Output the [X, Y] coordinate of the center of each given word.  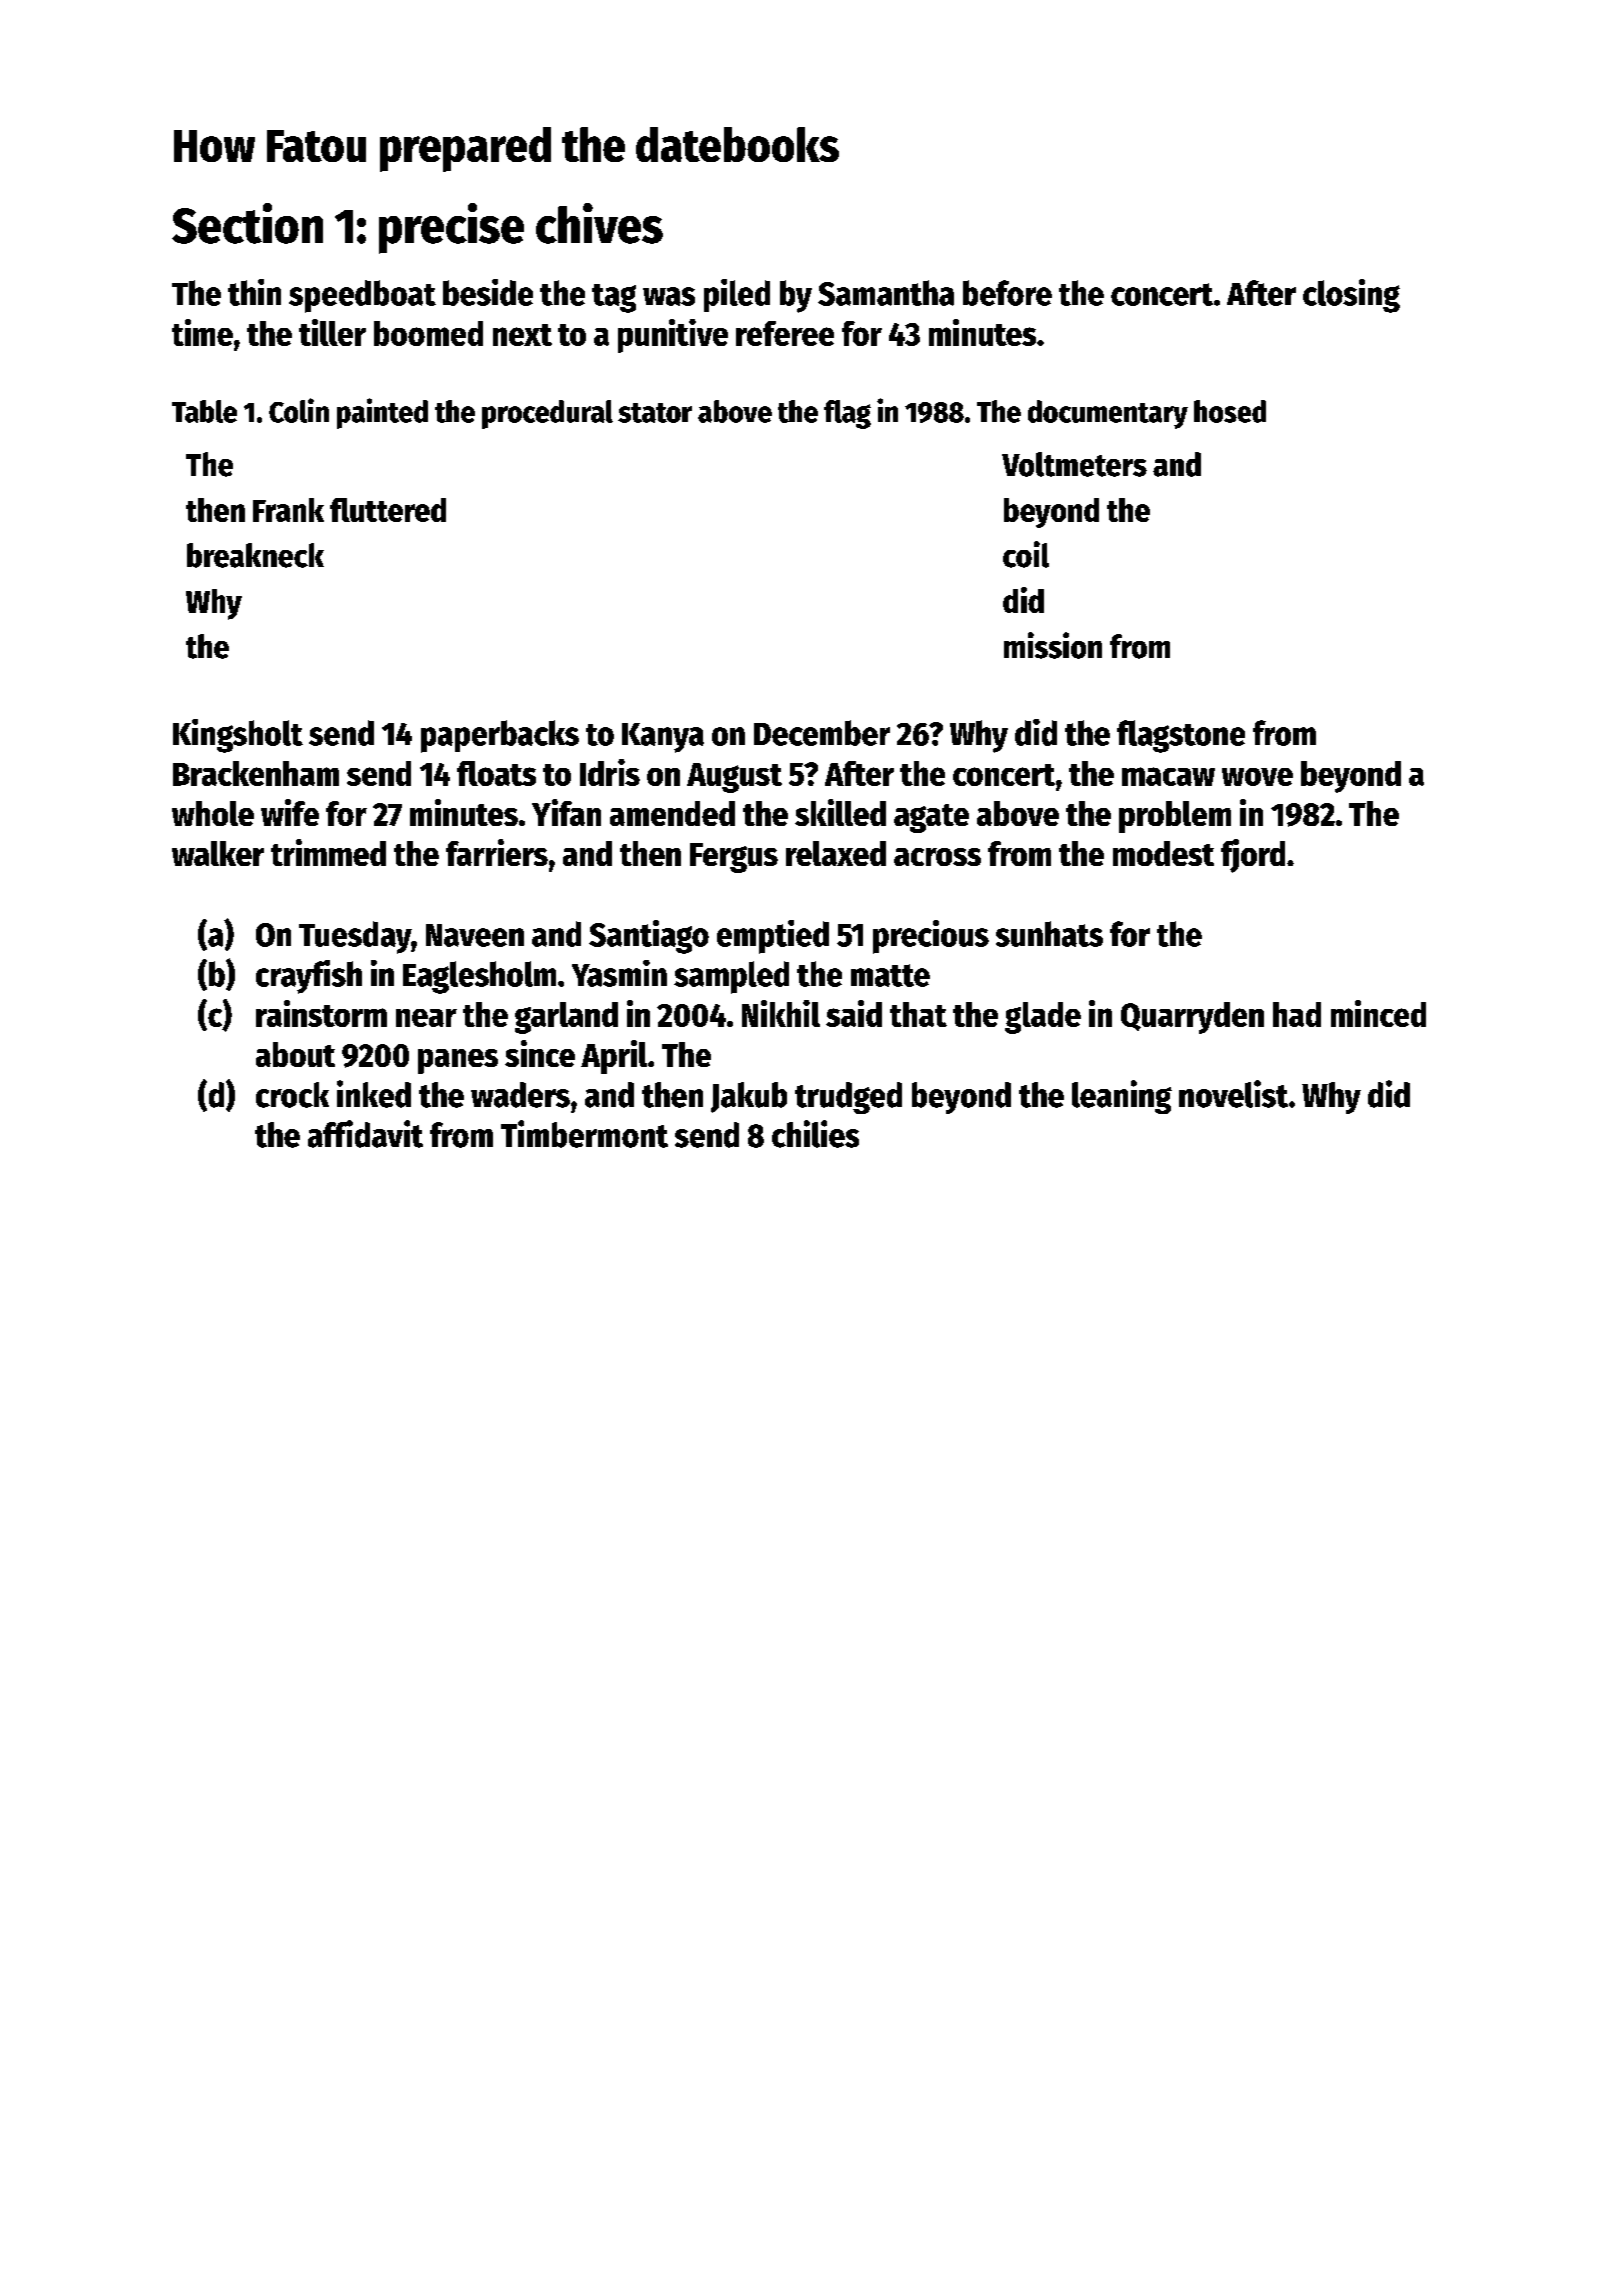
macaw [1168, 776]
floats [496, 773]
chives [599, 223]
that [918, 1014]
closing [1351, 296]
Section [247, 223]
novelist [1233, 1094]
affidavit [365, 1134]
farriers [497, 852]
